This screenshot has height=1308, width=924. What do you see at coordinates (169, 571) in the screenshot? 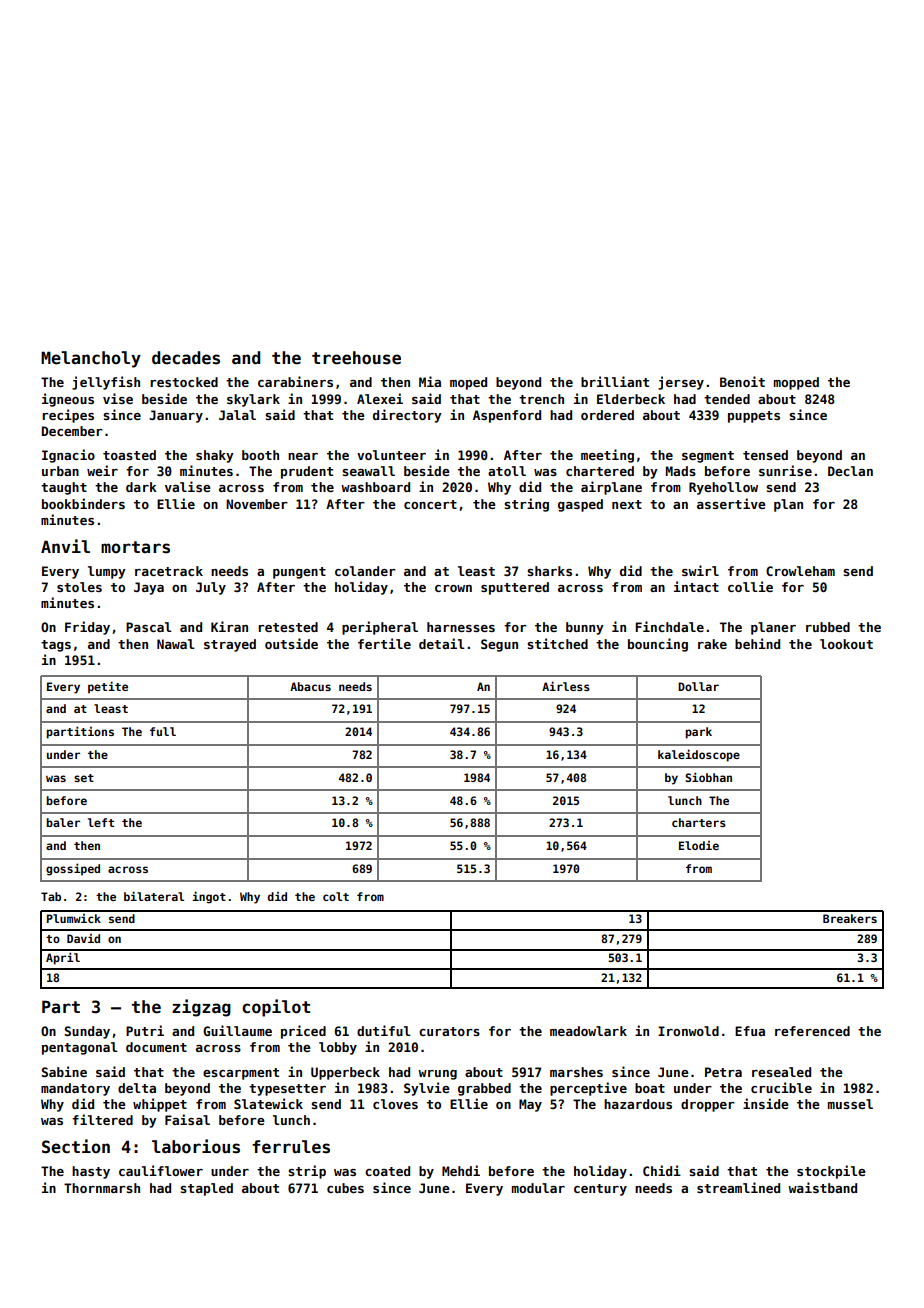
I see `racetrack` at bounding box center [169, 571].
